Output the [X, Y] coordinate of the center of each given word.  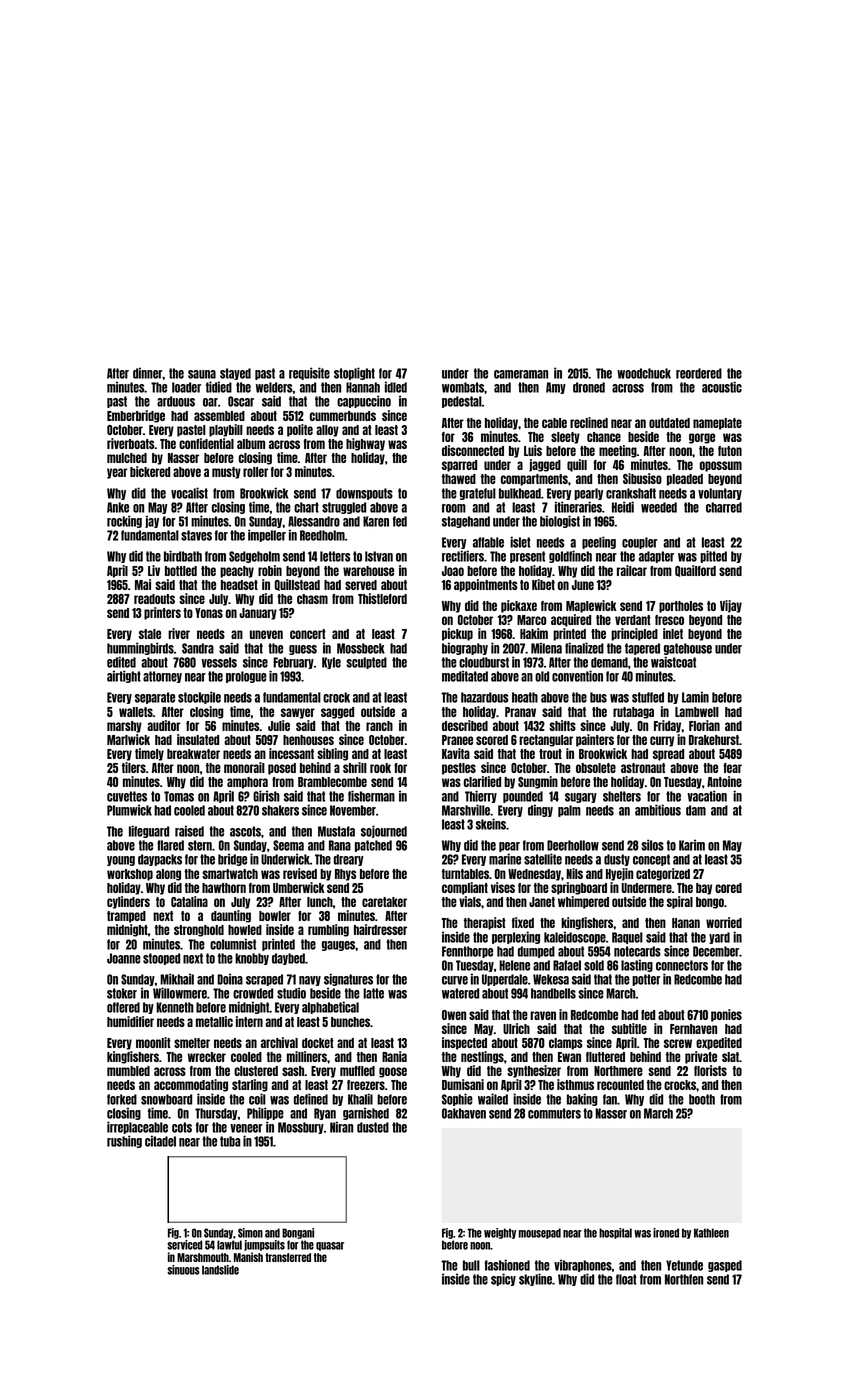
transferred [288, 1257]
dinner [147, 373]
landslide [220, 1270]
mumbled [128, 1071]
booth [702, 1099]
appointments [486, 585]
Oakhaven [464, 1113]
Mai [143, 584]
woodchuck [644, 373]
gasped [725, 1266]
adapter [656, 557]
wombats [463, 387]
